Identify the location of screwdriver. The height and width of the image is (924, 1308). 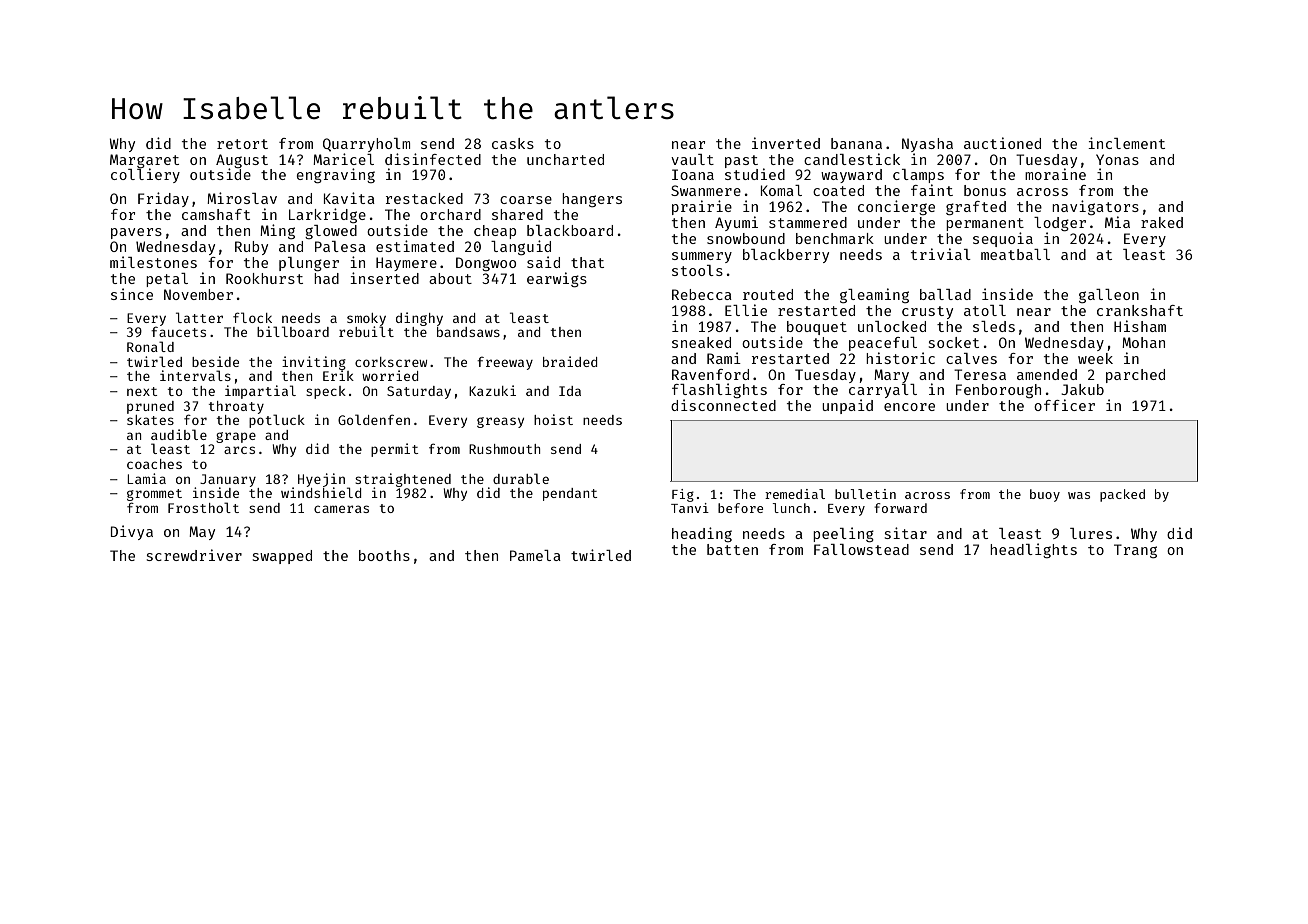
(194, 555).
